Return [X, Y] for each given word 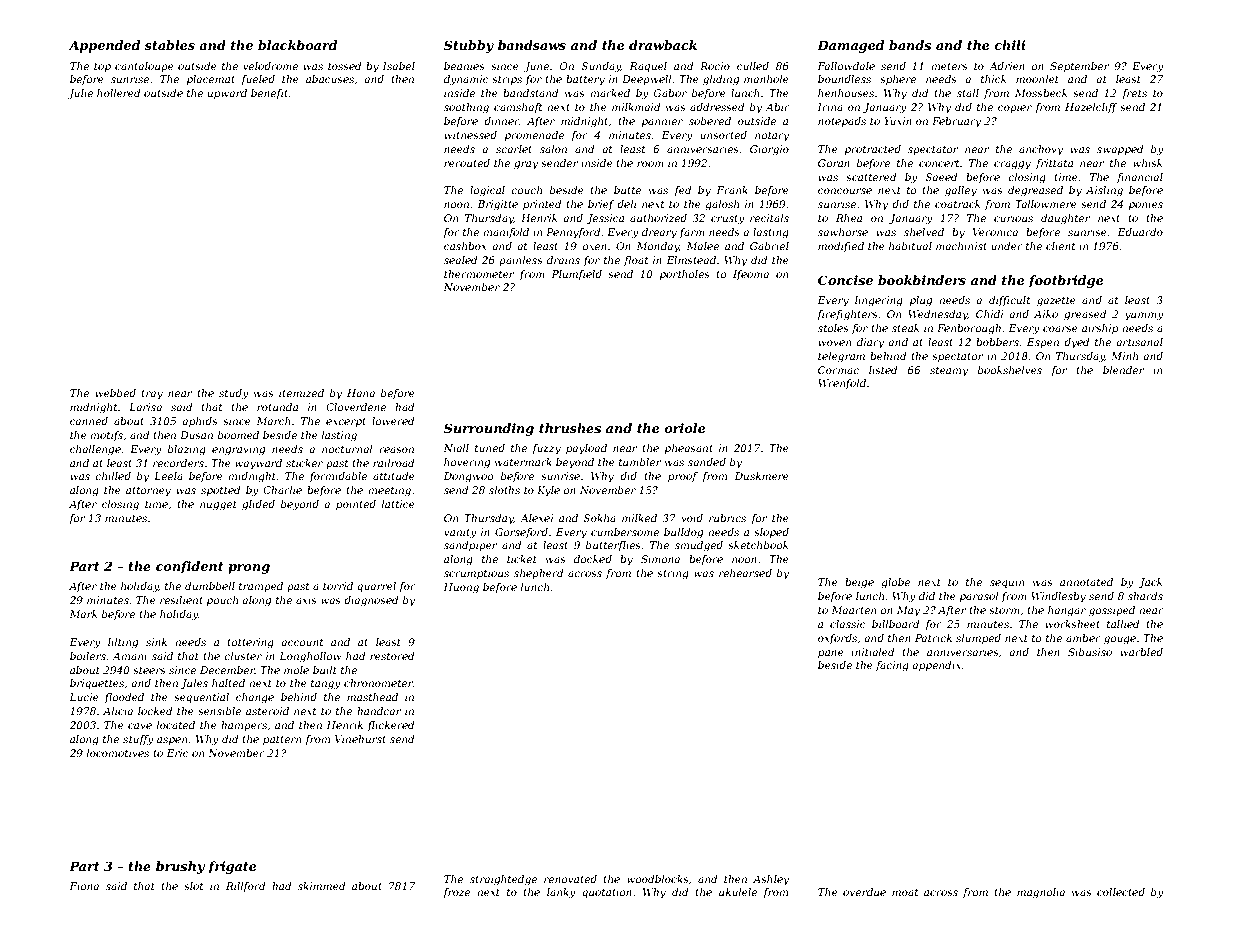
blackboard [297, 45]
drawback [663, 45]
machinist [961, 246]
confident [189, 567]
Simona [660, 559]
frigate [232, 867]
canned [89, 421]
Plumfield [576, 275]
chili [1010, 45]
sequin [1007, 583]
